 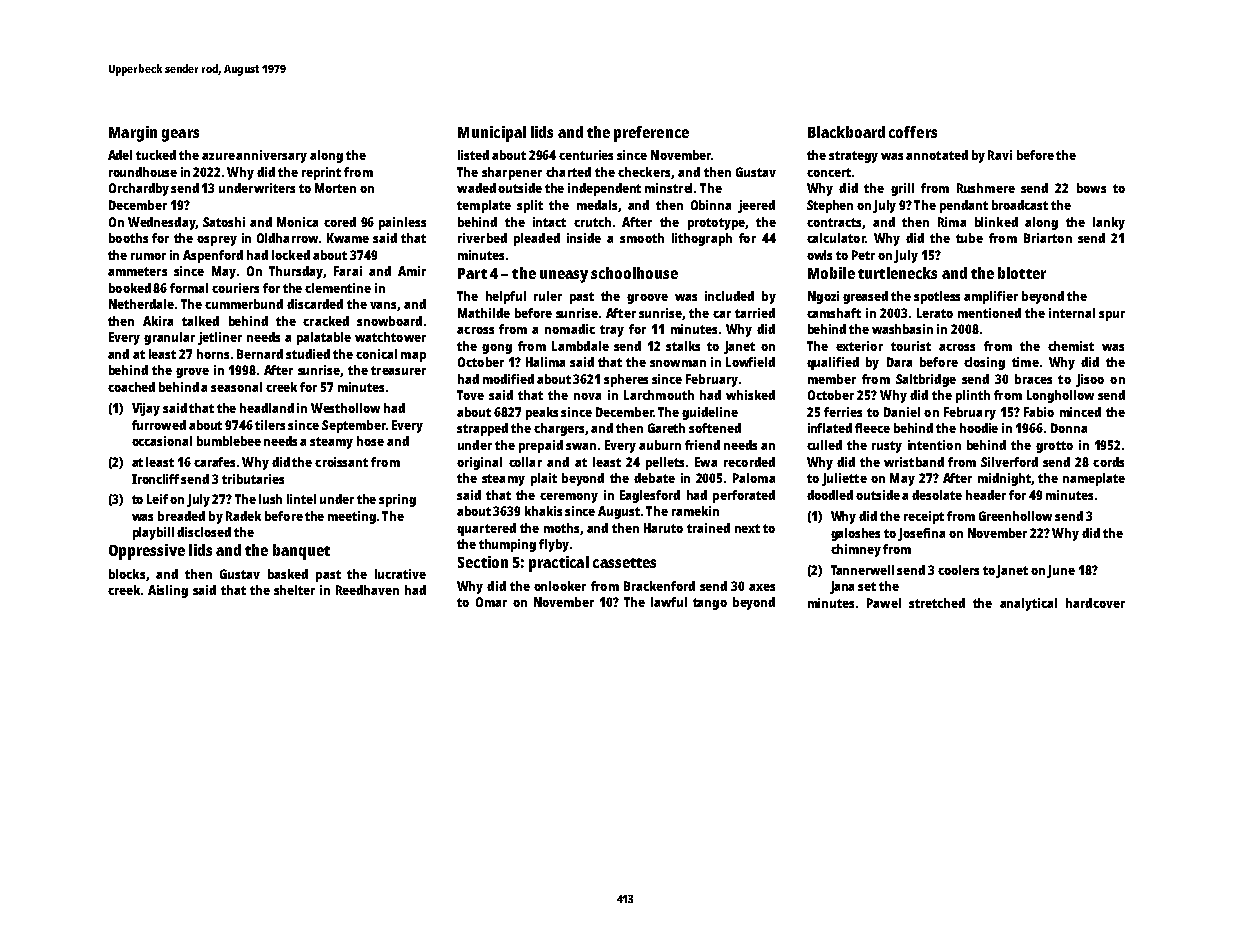 I want to click on schoolhouse, so click(x=634, y=273).
